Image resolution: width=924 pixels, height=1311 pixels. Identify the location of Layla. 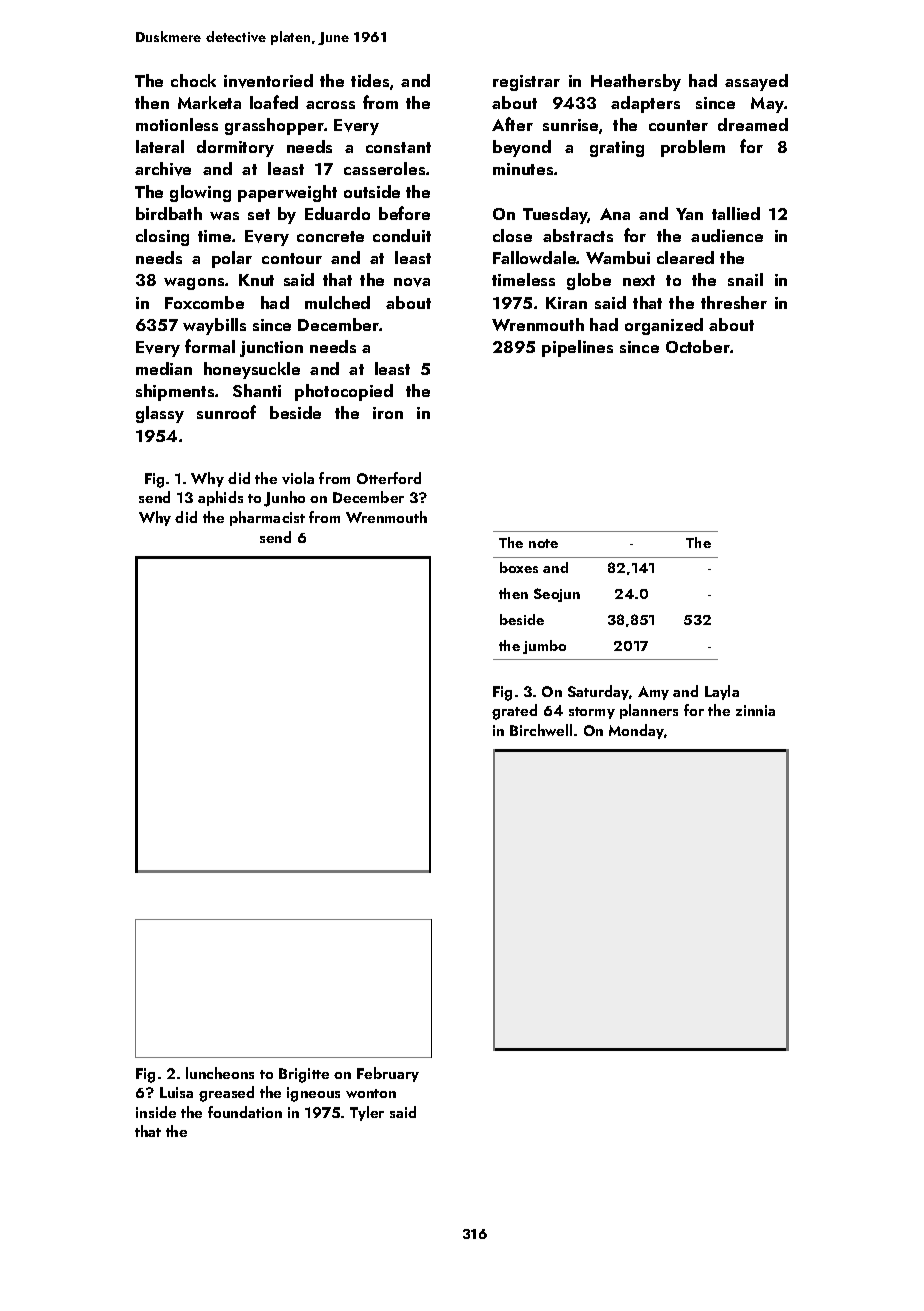
(722, 692).
